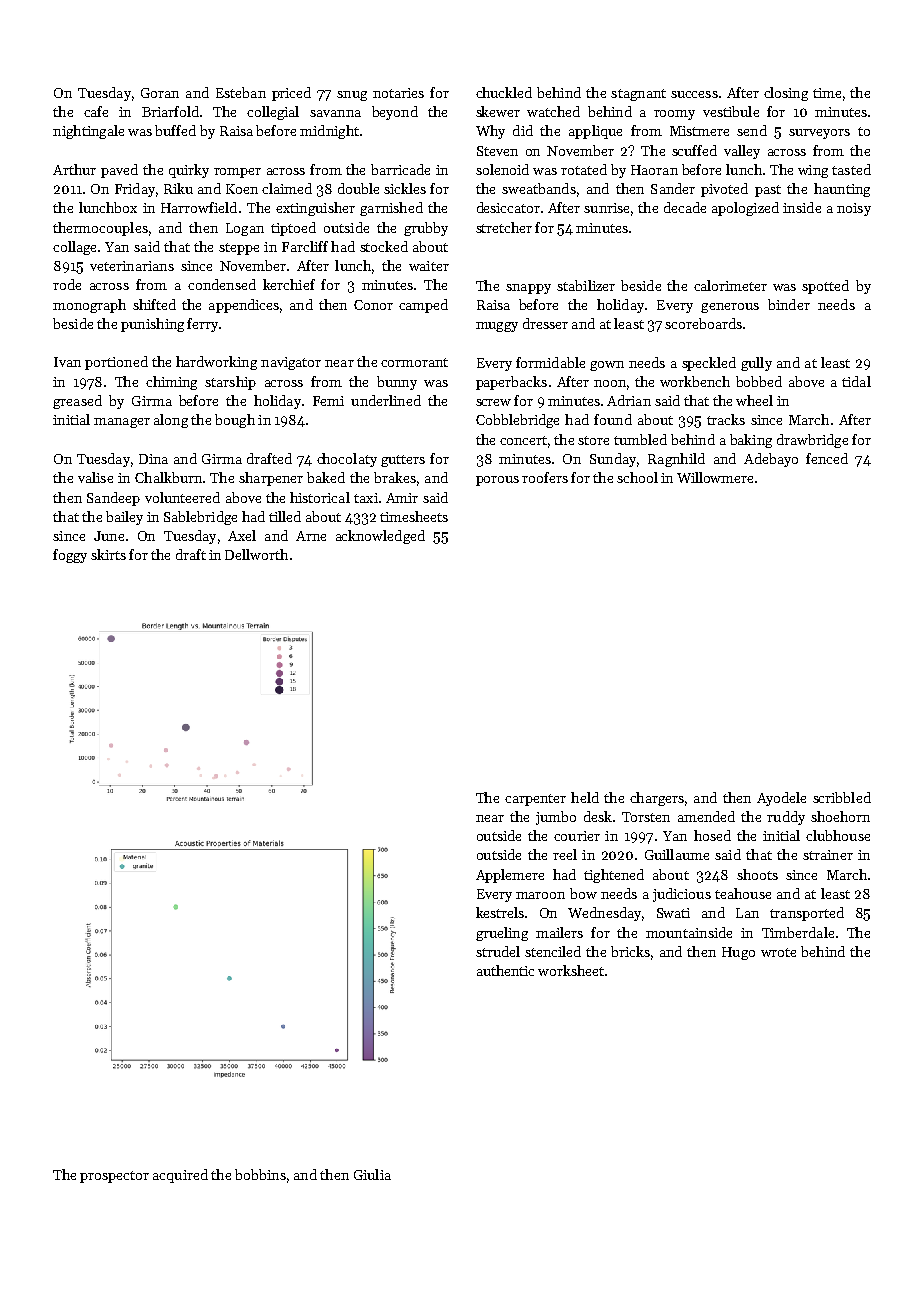 This screenshot has height=1308, width=924. What do you see at coordinates (498, 951) in the screenshot?
I see `strudel` at bounding box center [498, 951].
